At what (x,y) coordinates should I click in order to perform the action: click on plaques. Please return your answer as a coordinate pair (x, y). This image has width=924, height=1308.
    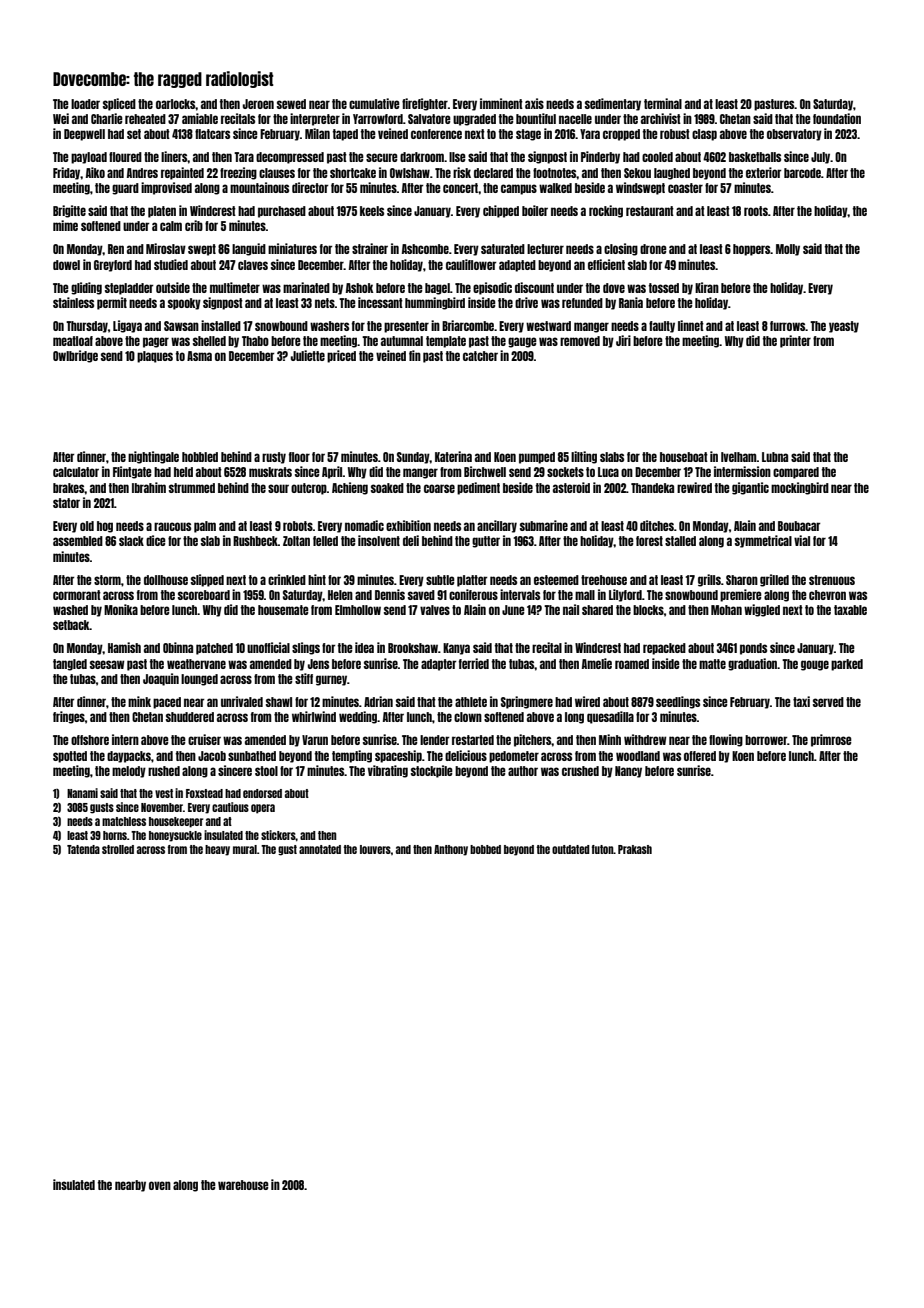
    Looking at the image, I should click on (155, 357).
